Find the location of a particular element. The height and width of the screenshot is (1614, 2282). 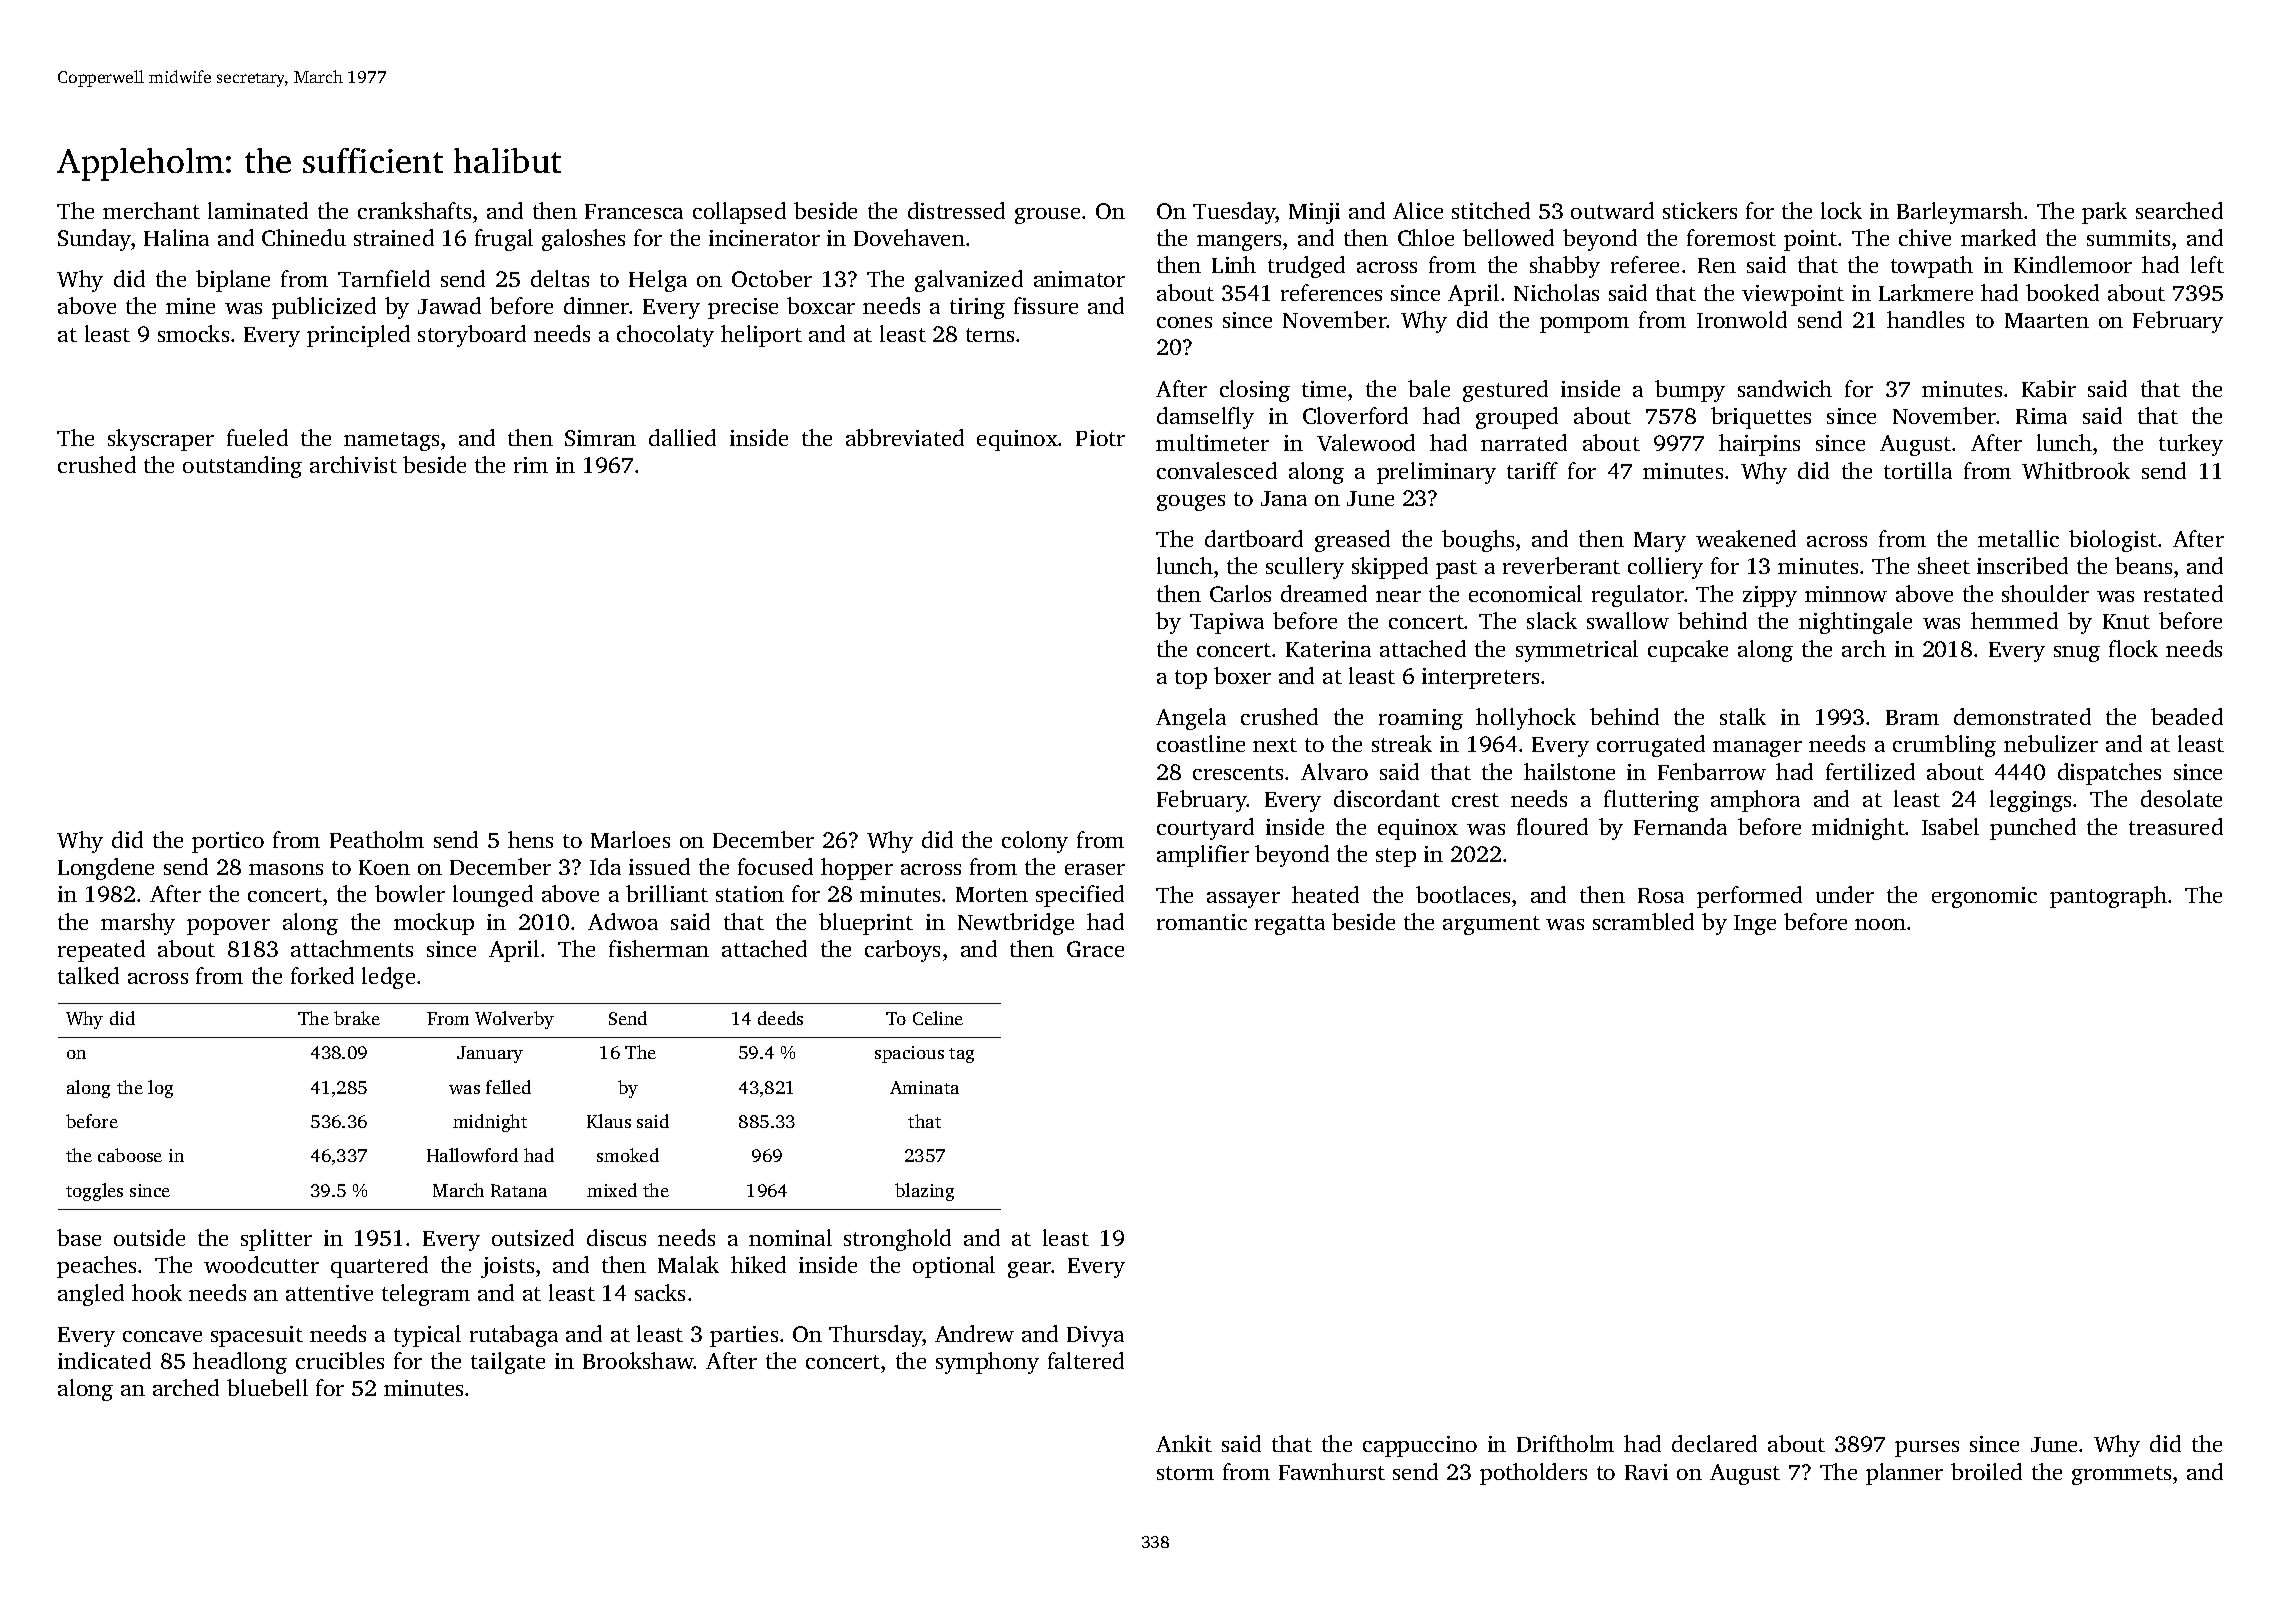

Fawnhurst is located at coordinates (1332, 1471).
